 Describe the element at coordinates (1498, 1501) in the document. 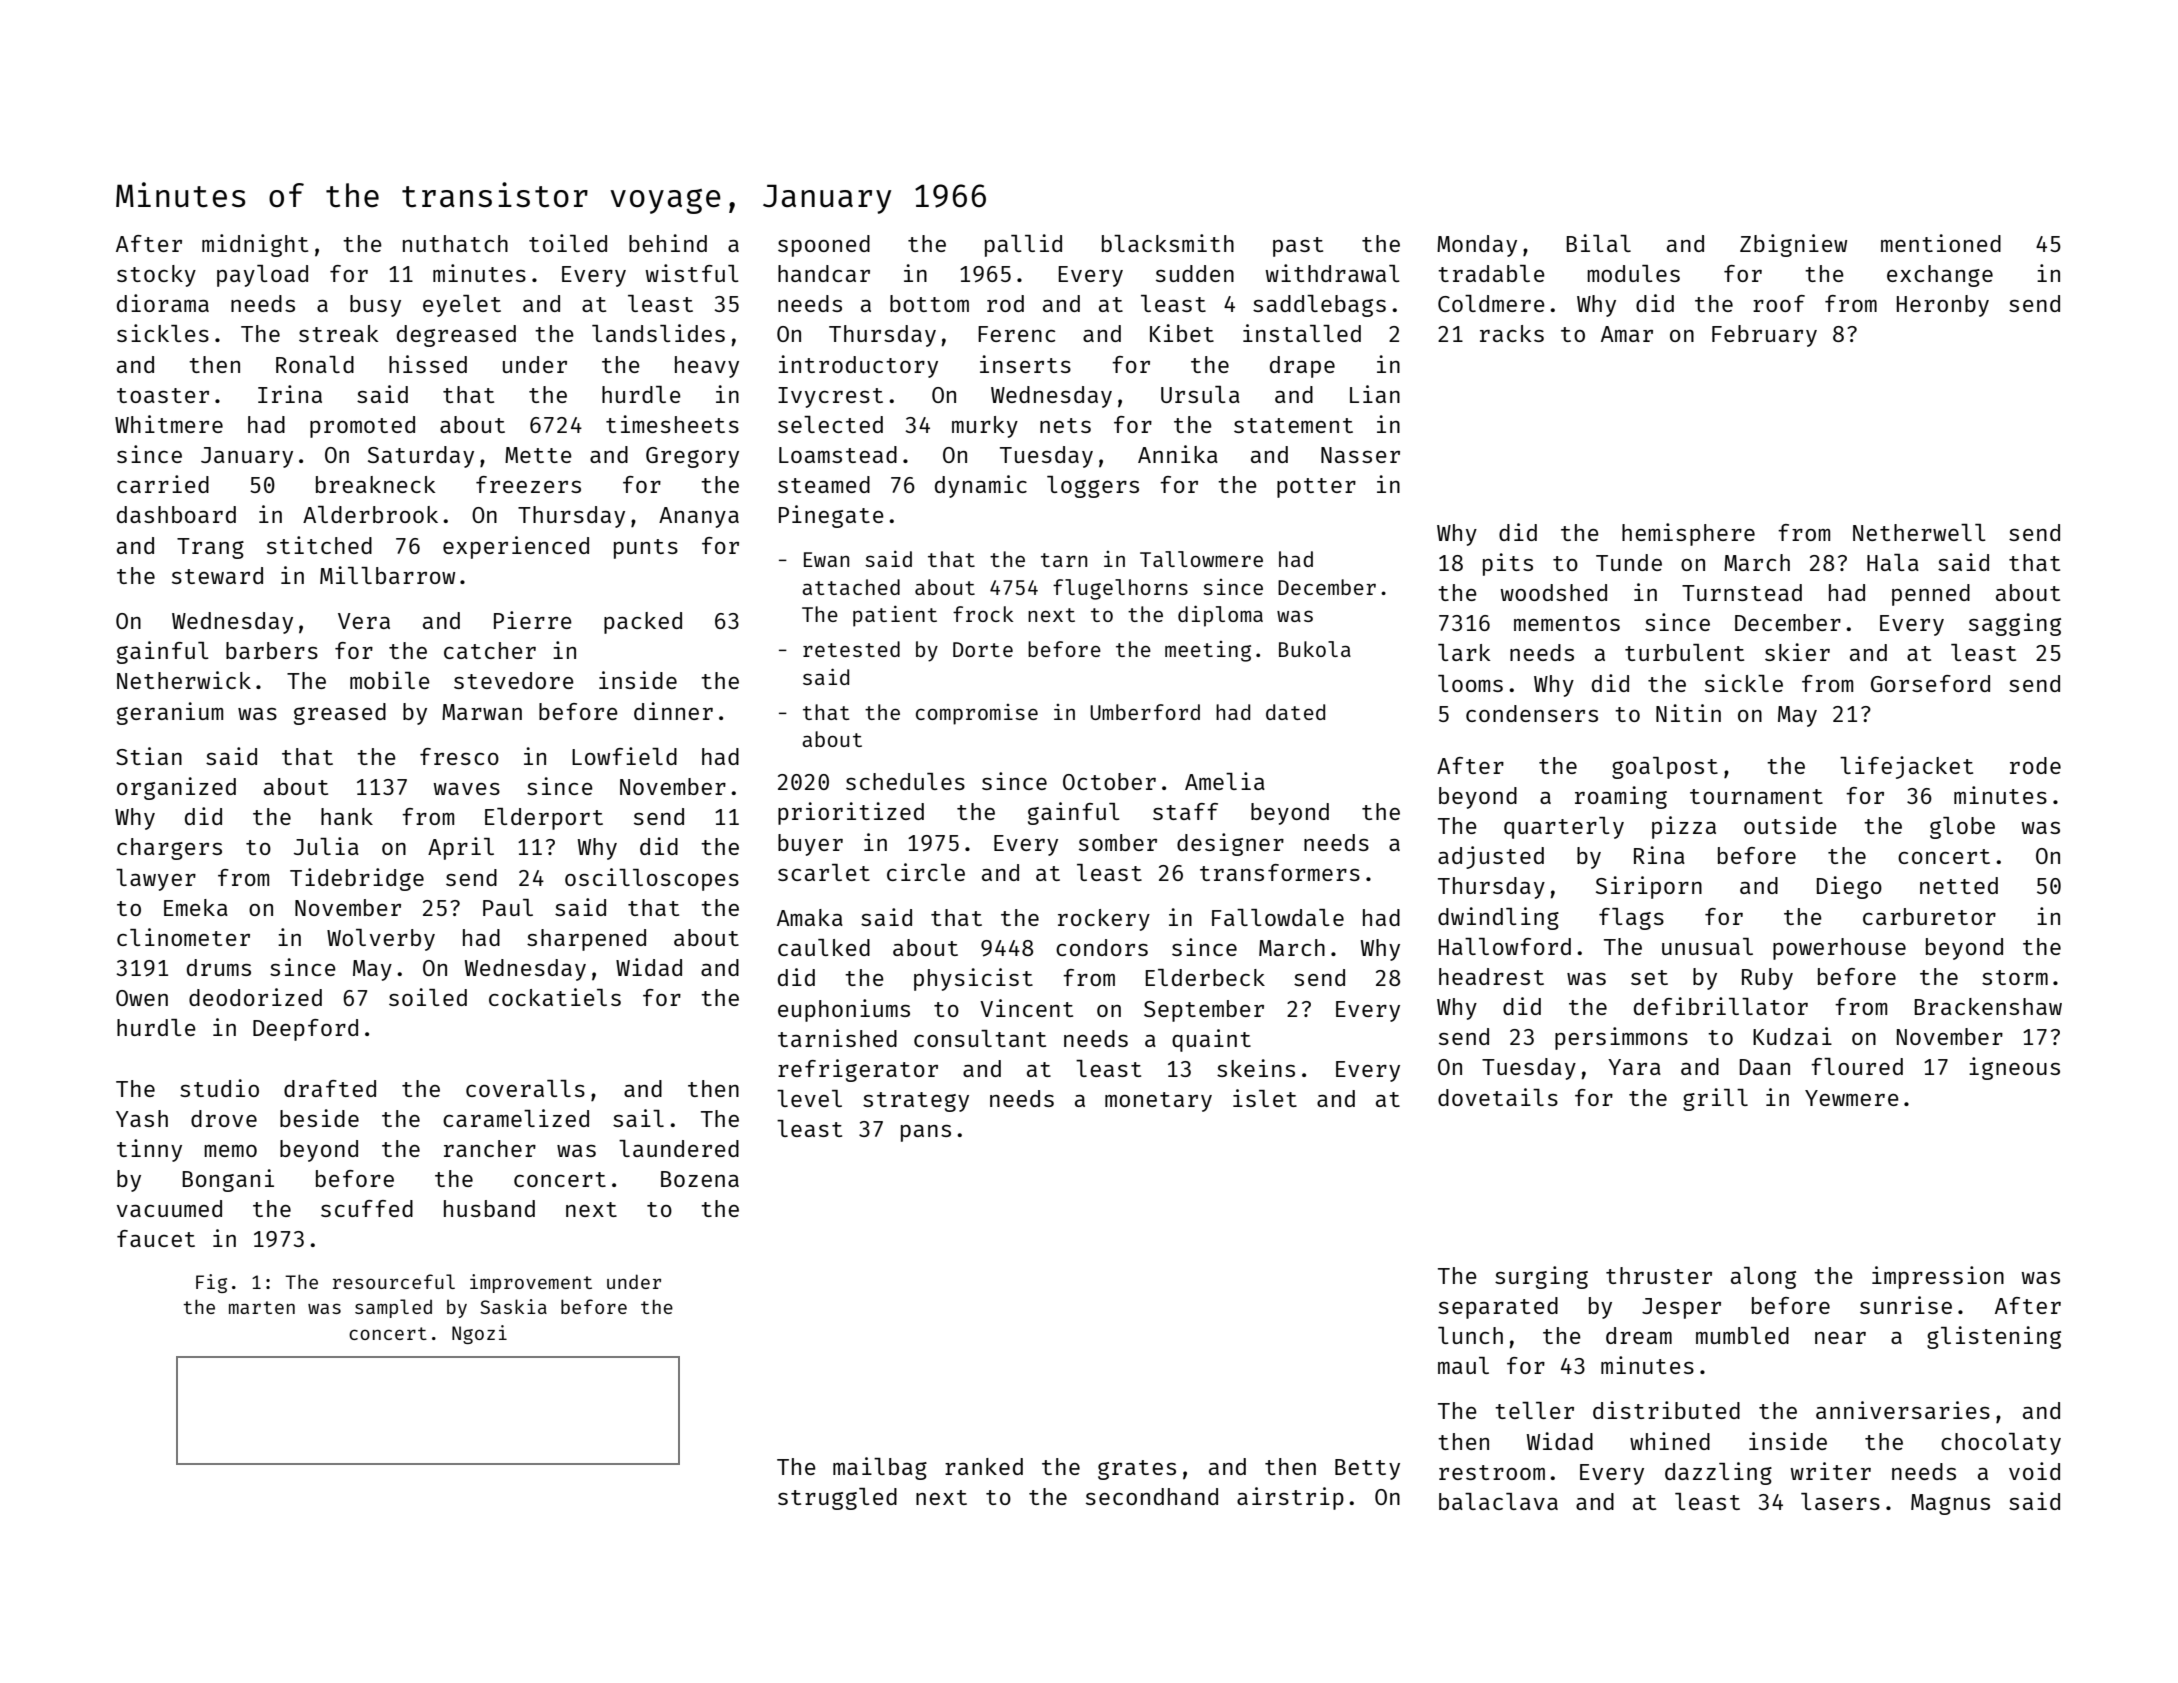

I see `balaclava` at that location.
